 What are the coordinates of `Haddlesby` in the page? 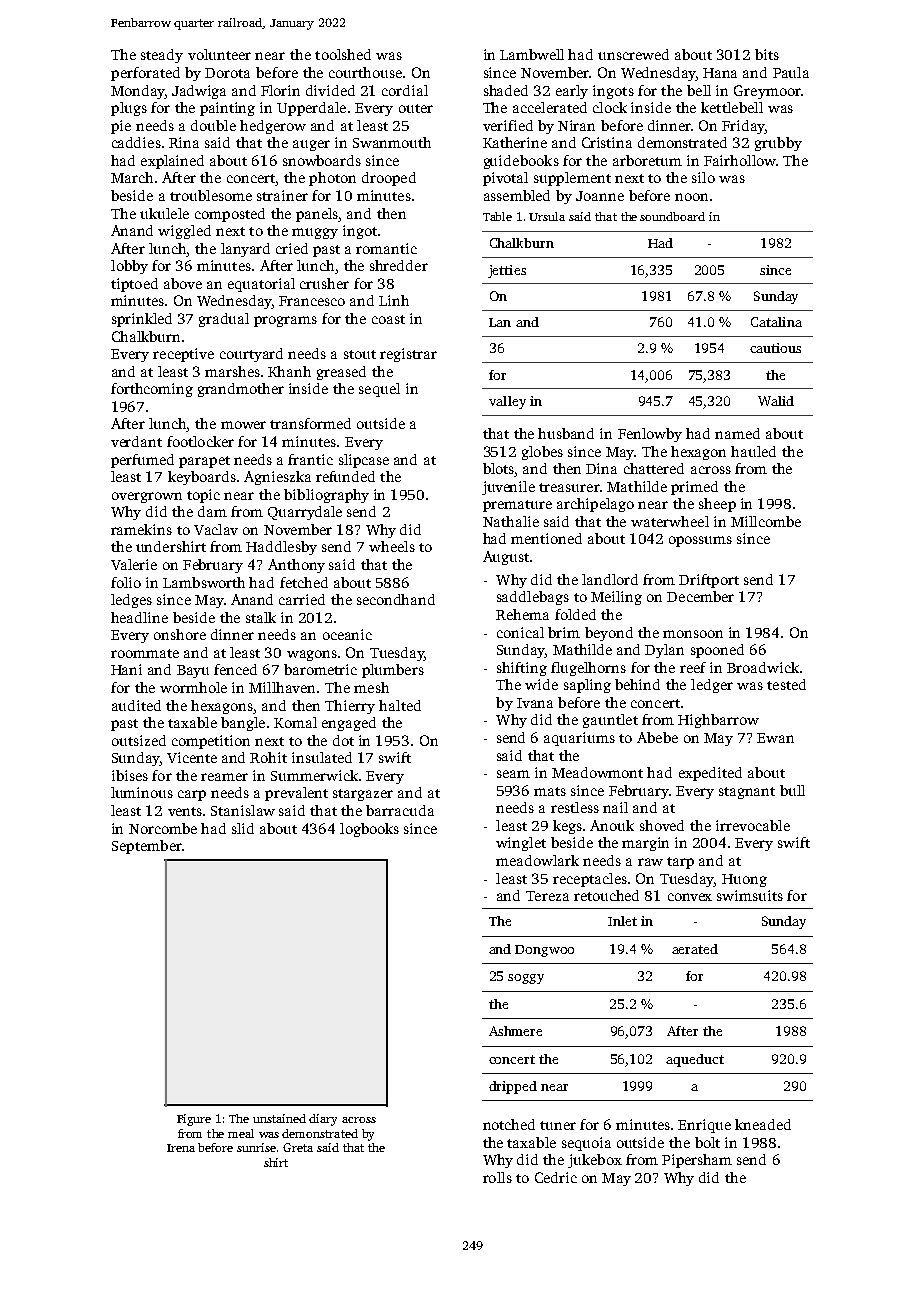 It's located at (281, 548).
